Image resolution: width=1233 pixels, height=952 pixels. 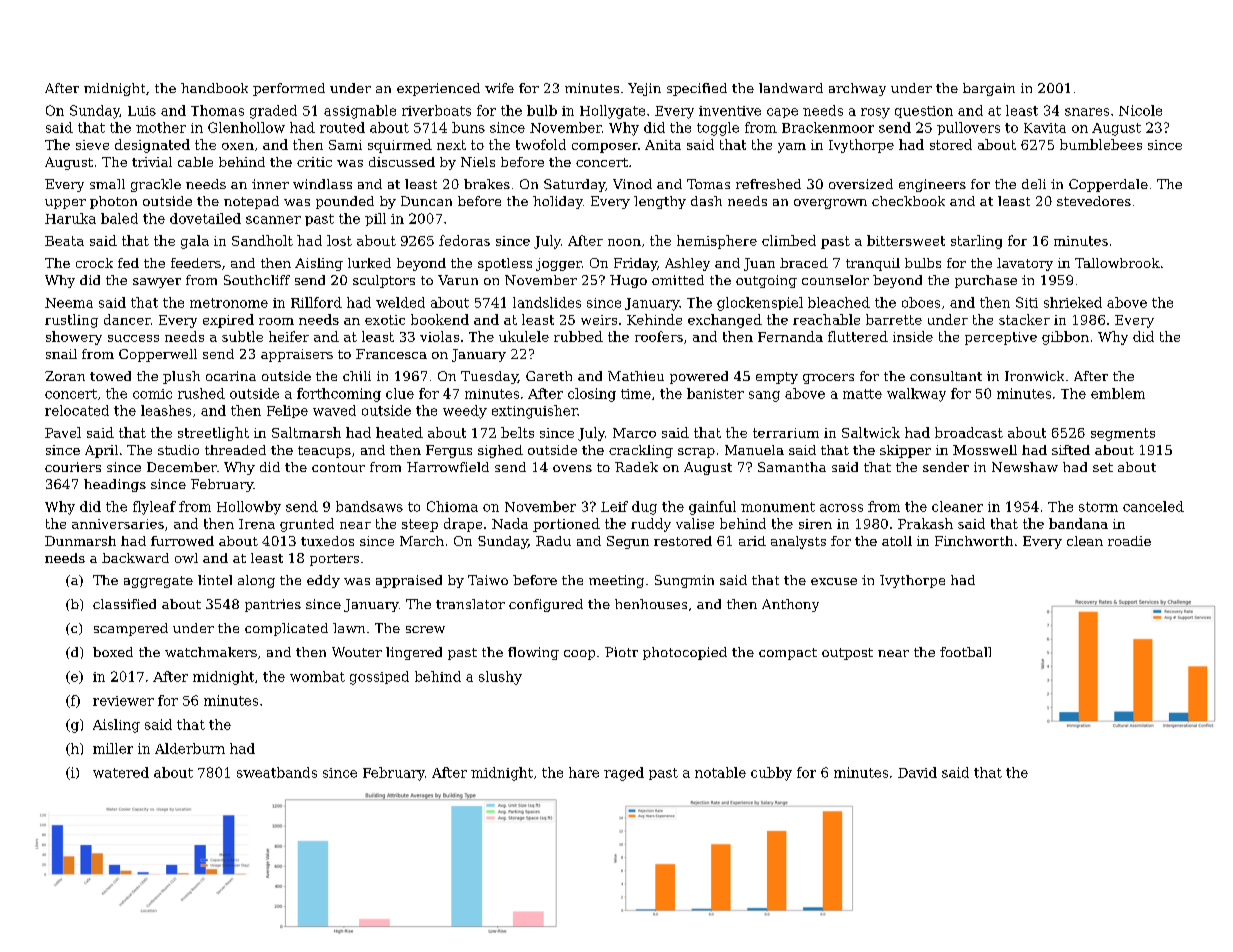 What do you see at coordinates (1094, 201) in the screenshot?
I see `stevedores` at bounding box center [1094, 201].
